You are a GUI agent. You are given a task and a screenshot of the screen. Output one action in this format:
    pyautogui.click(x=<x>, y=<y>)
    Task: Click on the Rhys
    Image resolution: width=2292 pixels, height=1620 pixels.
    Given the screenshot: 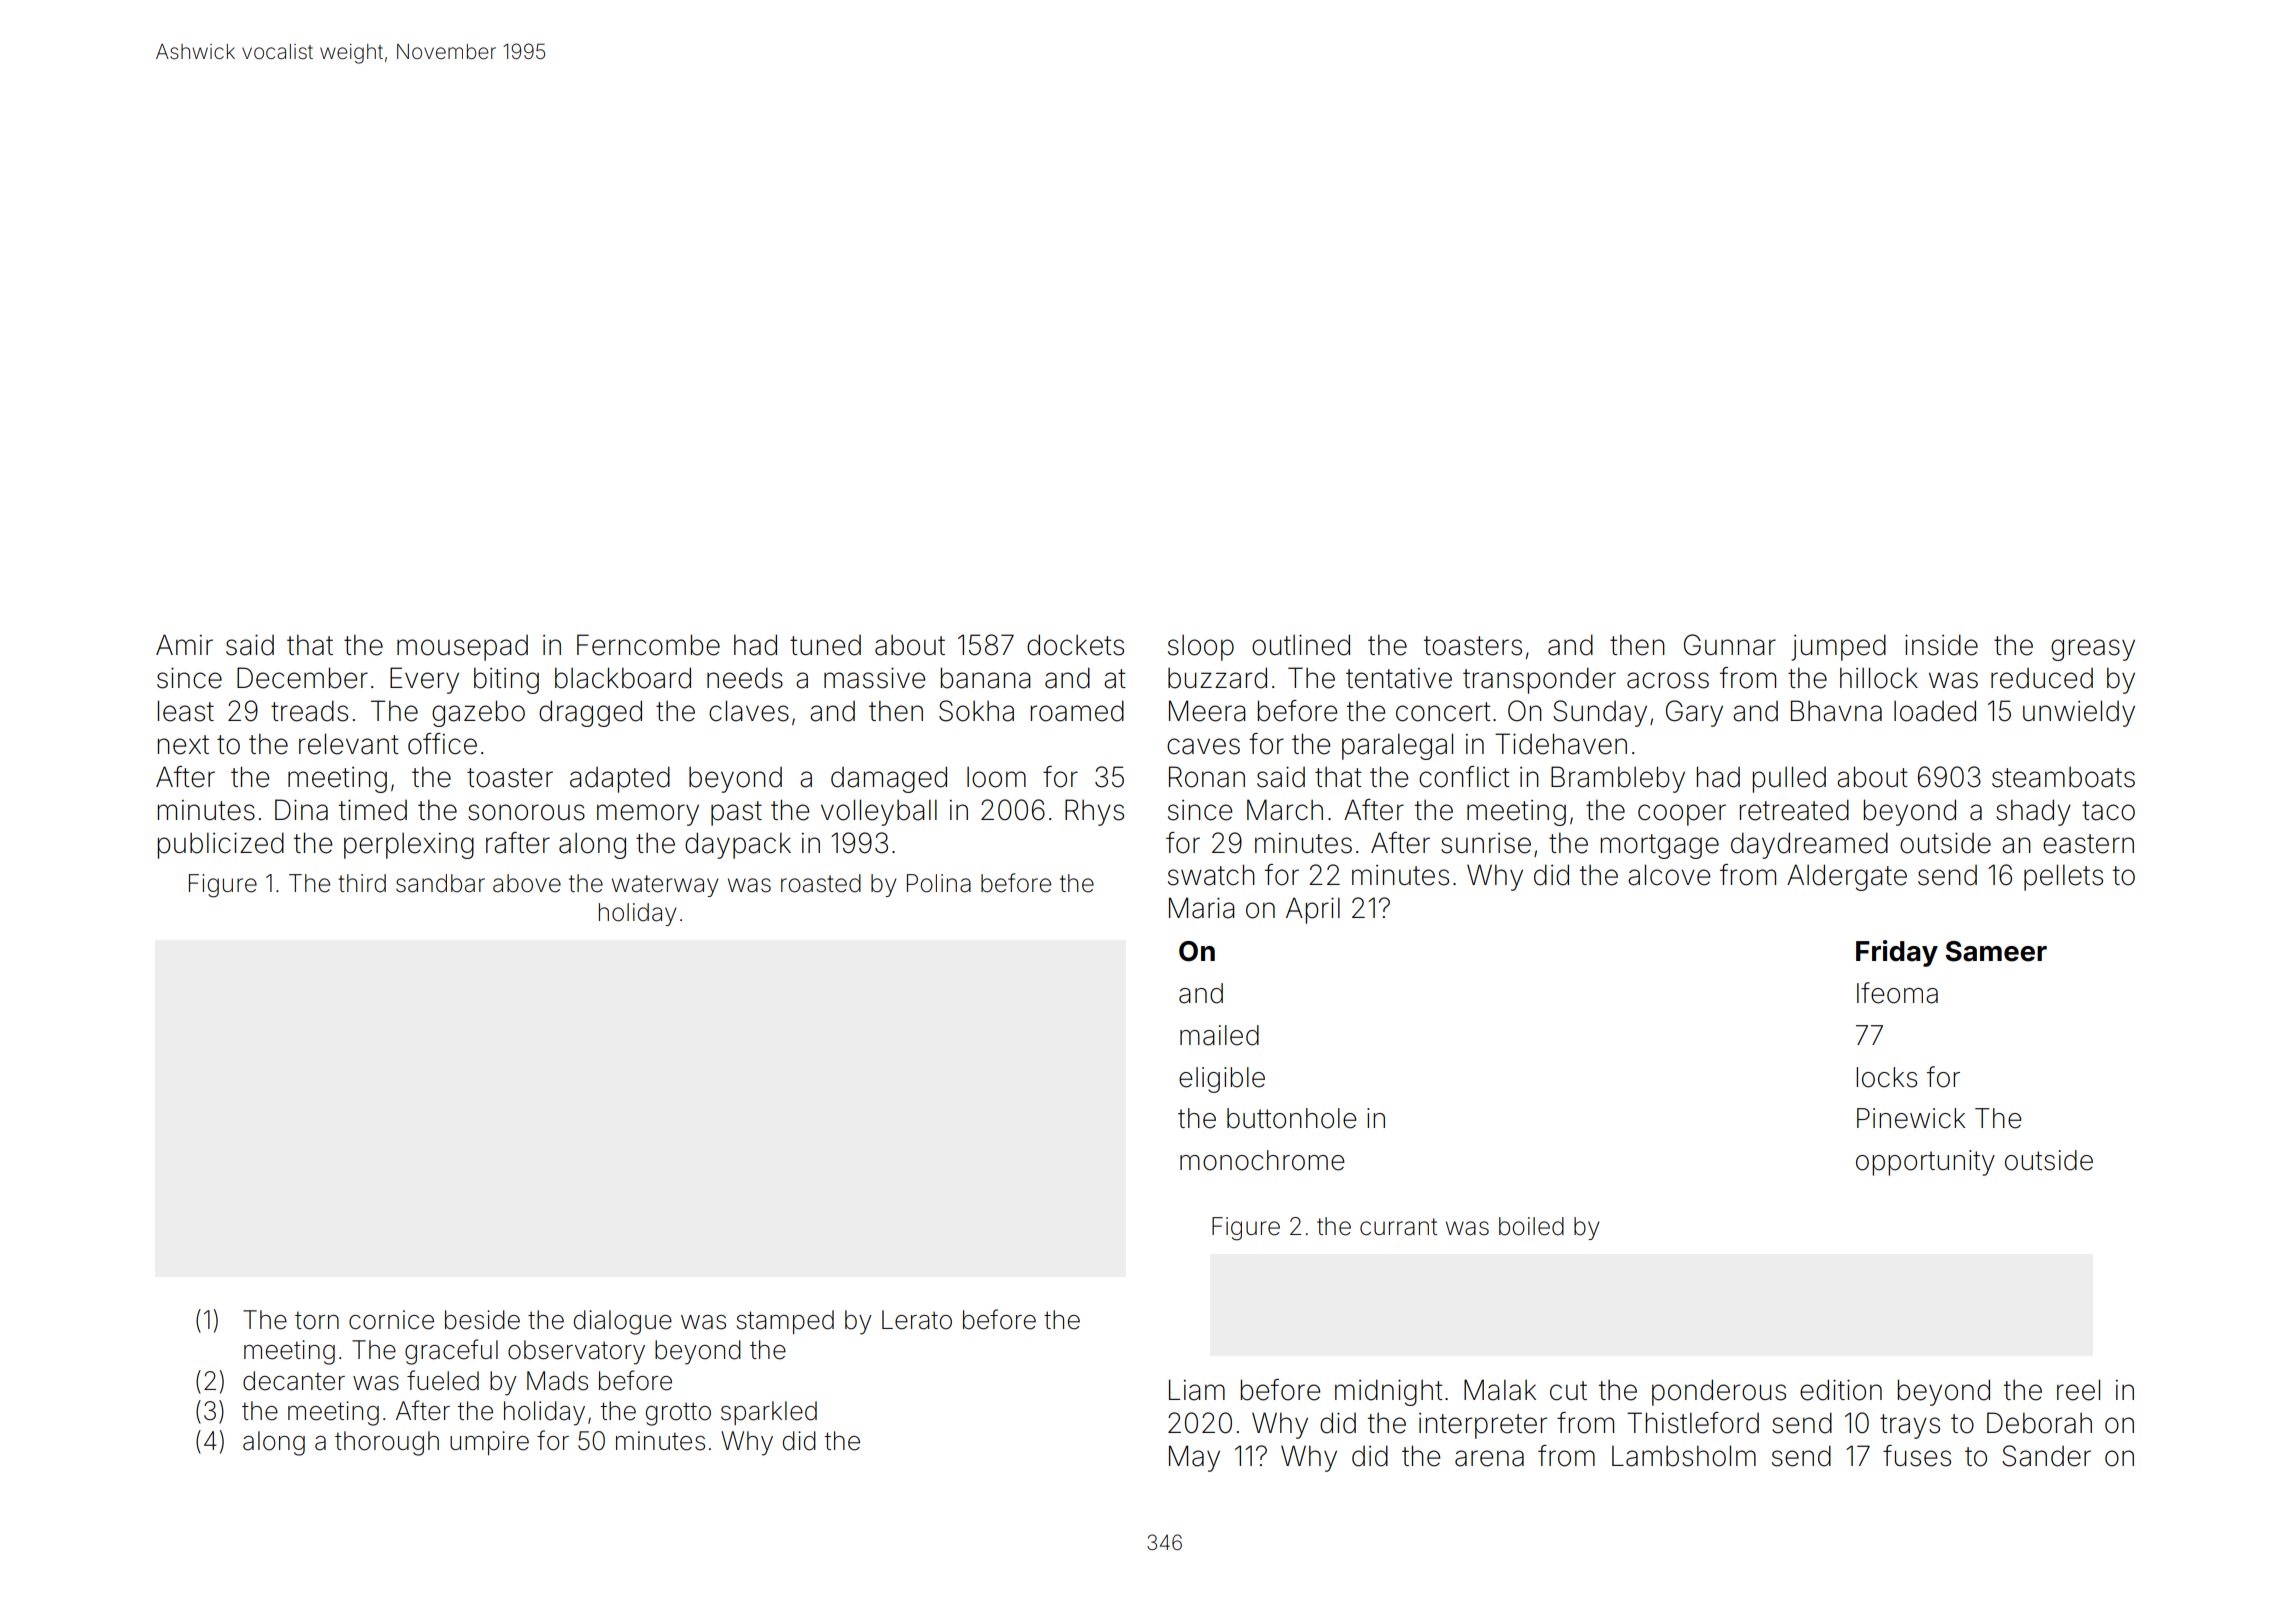 What is the action you would take?
    pyautogui.click(x=1094, y=812)
